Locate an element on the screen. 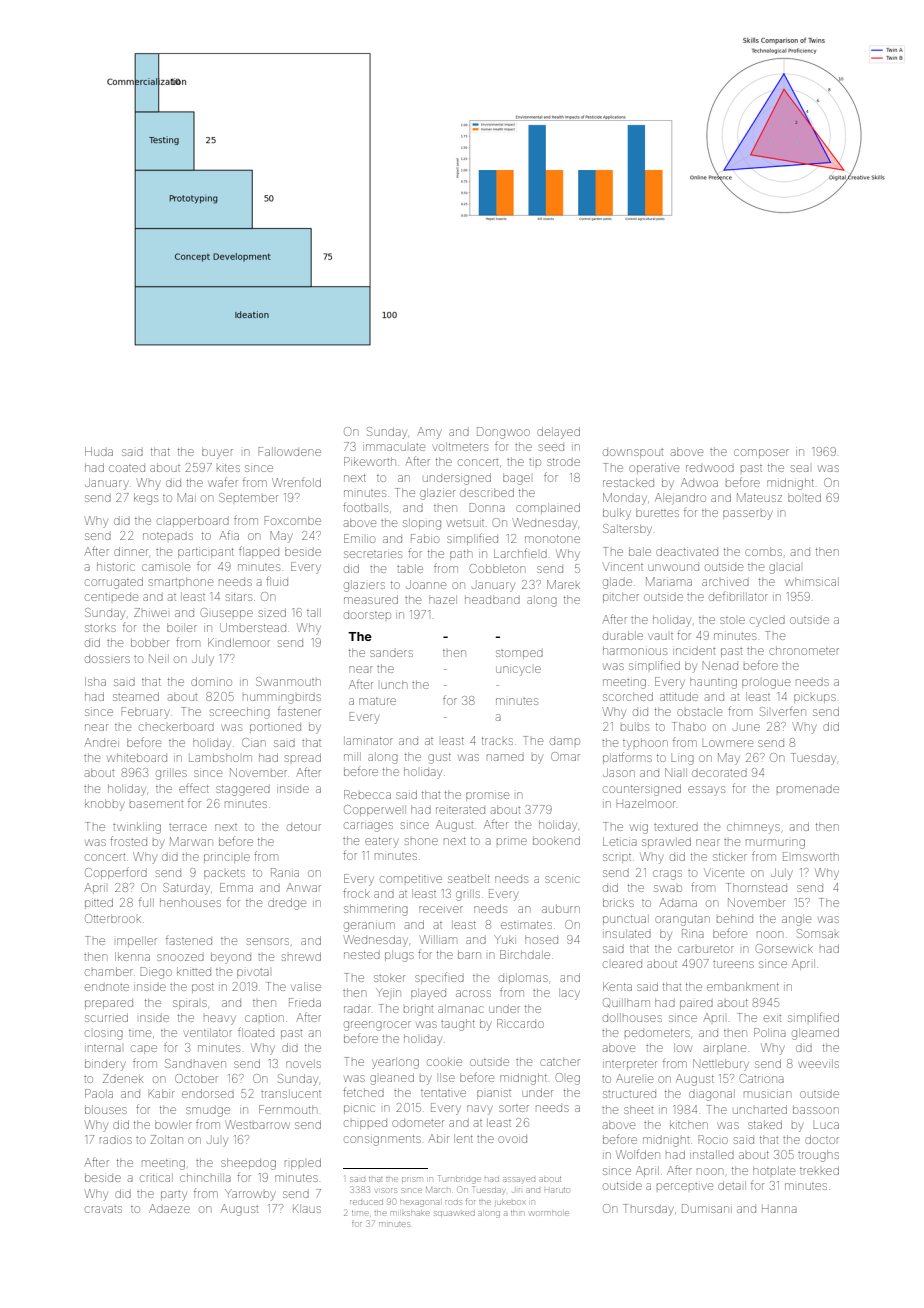 This screenshot has height=1308, width=924. scorched is located at coordinates (628, 696).
